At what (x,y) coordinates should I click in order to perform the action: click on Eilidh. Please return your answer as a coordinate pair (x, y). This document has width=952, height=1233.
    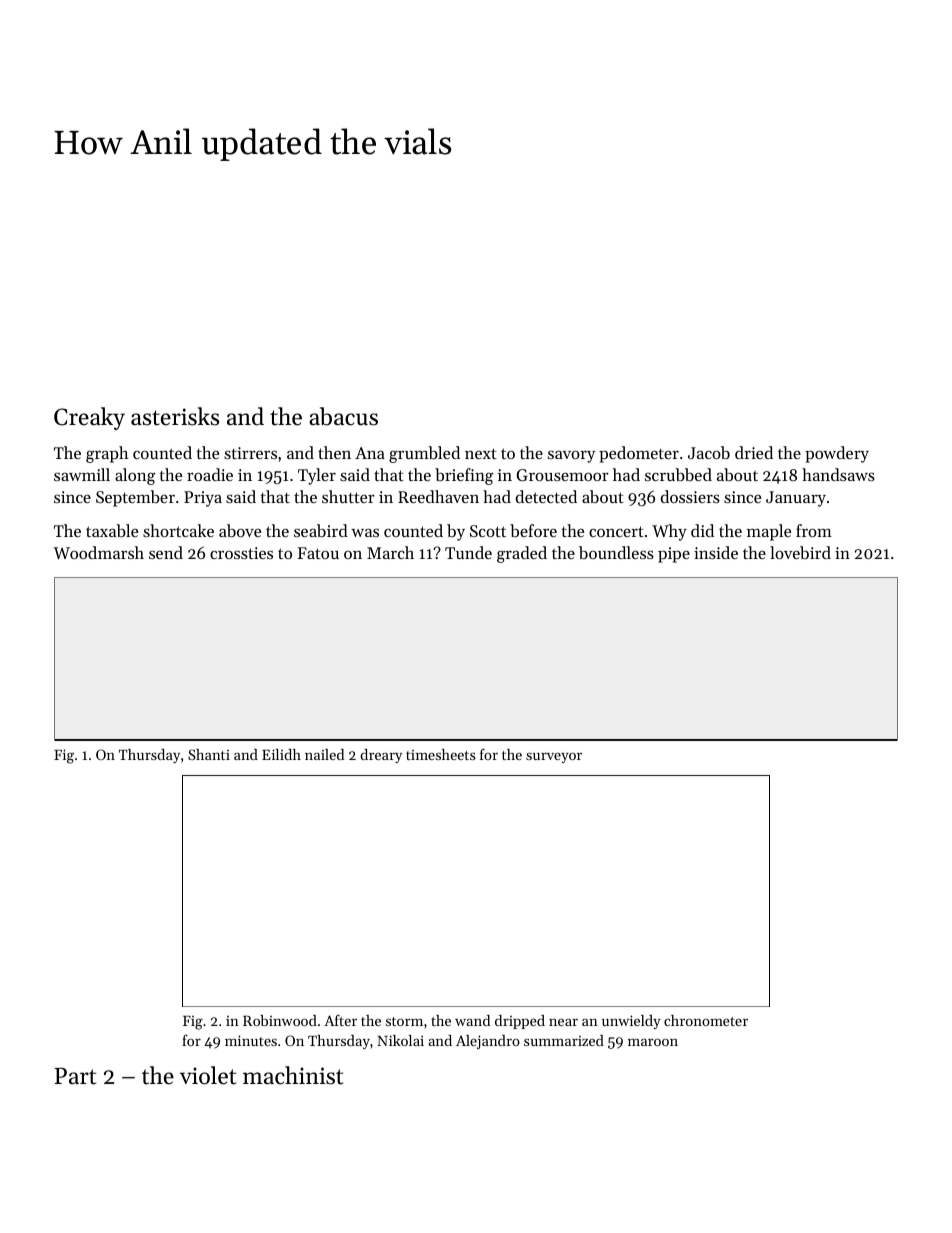
    Looking at the image, I should click on (281, 754).
